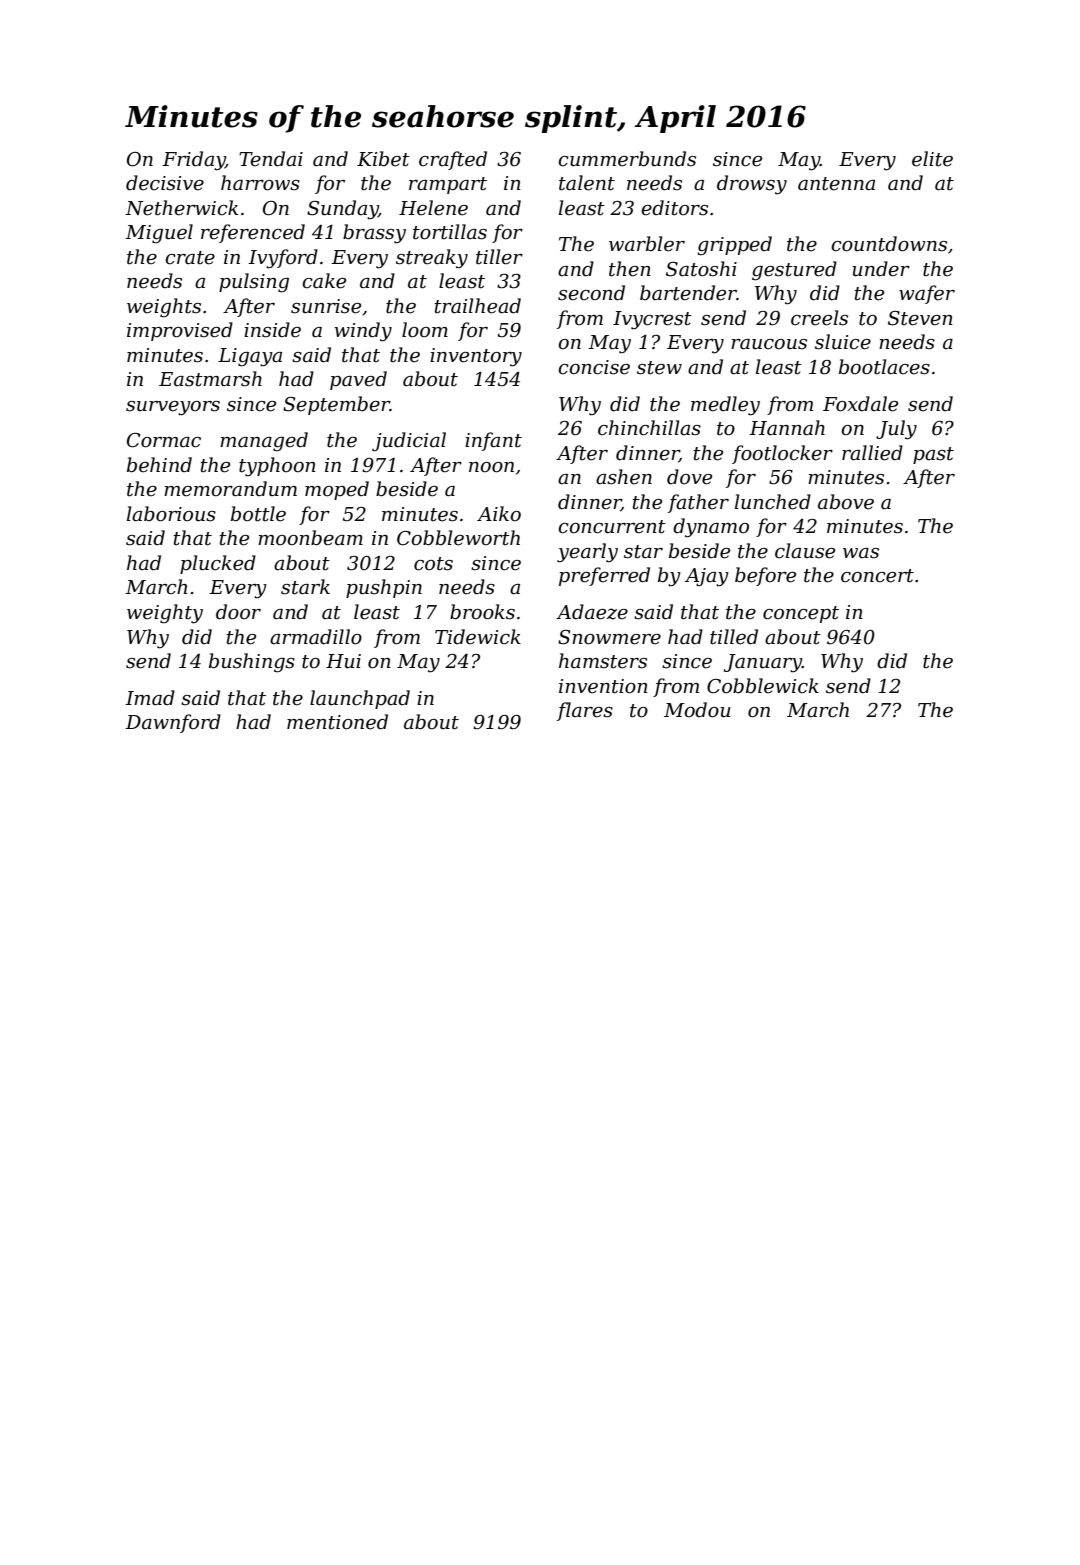  Describe the element at coordinates (585, 711) in the document. I see `flares` at that location.
